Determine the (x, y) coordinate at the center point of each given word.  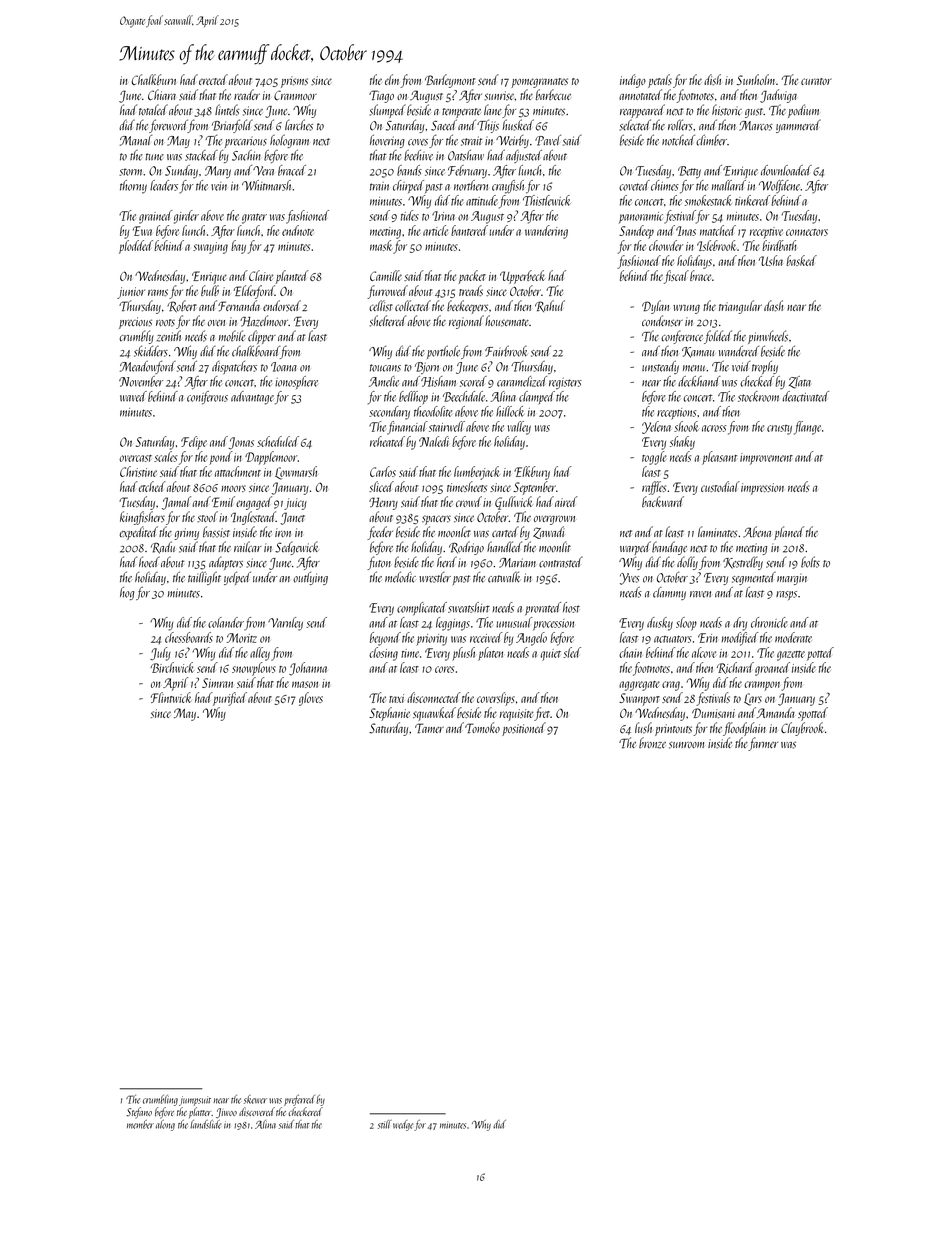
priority (431, 640)
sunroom (686, 745)
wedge (403, 1125)
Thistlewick (547, 200)
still (385, 1124)
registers (565, 383)
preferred (299, 1100)
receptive (766, 233)
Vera (263, 171)
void (741, 366)
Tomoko (482, 727)
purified (230, 699)
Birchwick (172, 667)
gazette (791, 656)
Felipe (194, 443)
